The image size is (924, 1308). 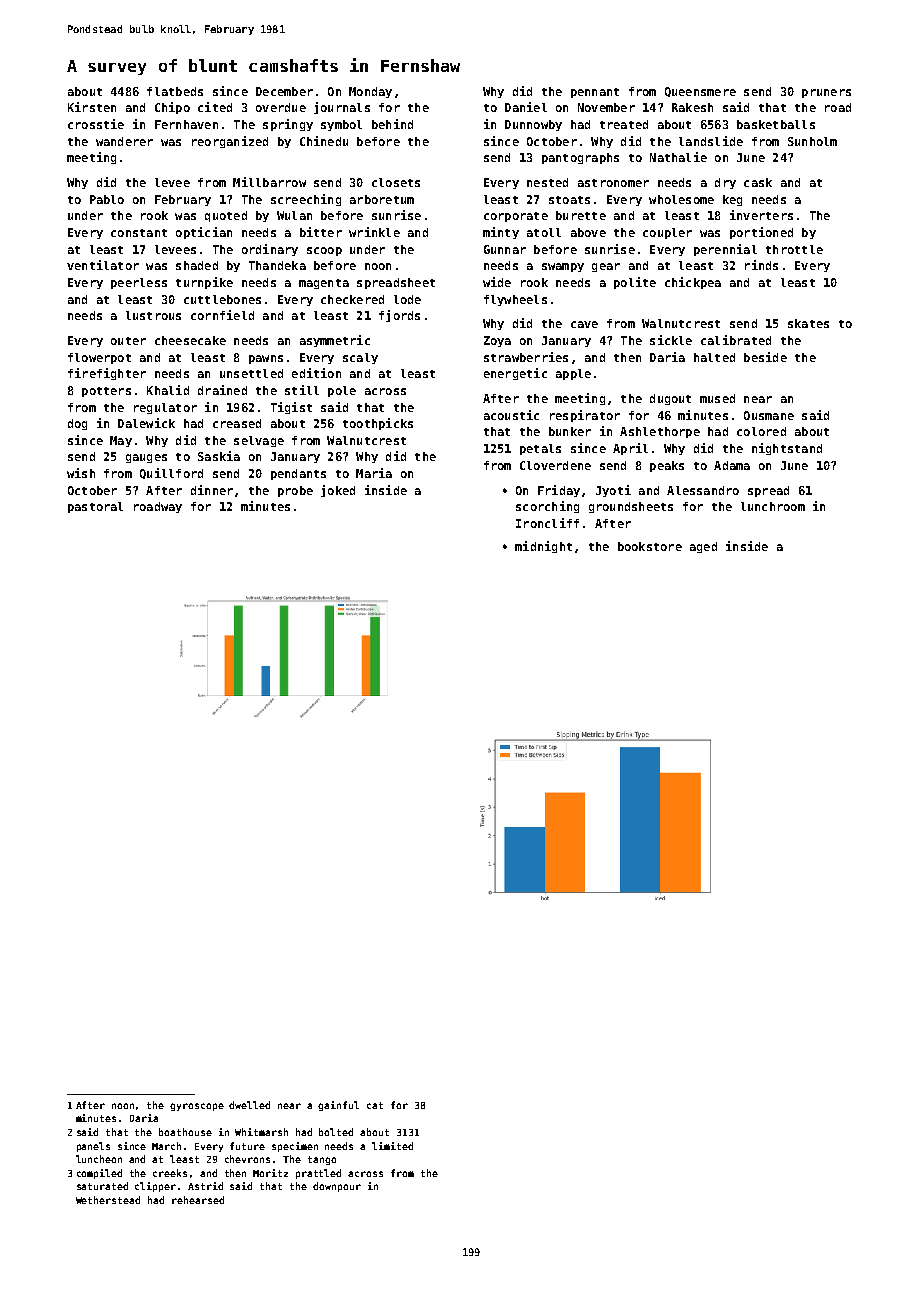 What do you see at coordinates (700, 92) in the document?
I see `Queensmere` at bounding box center [700, 92].
